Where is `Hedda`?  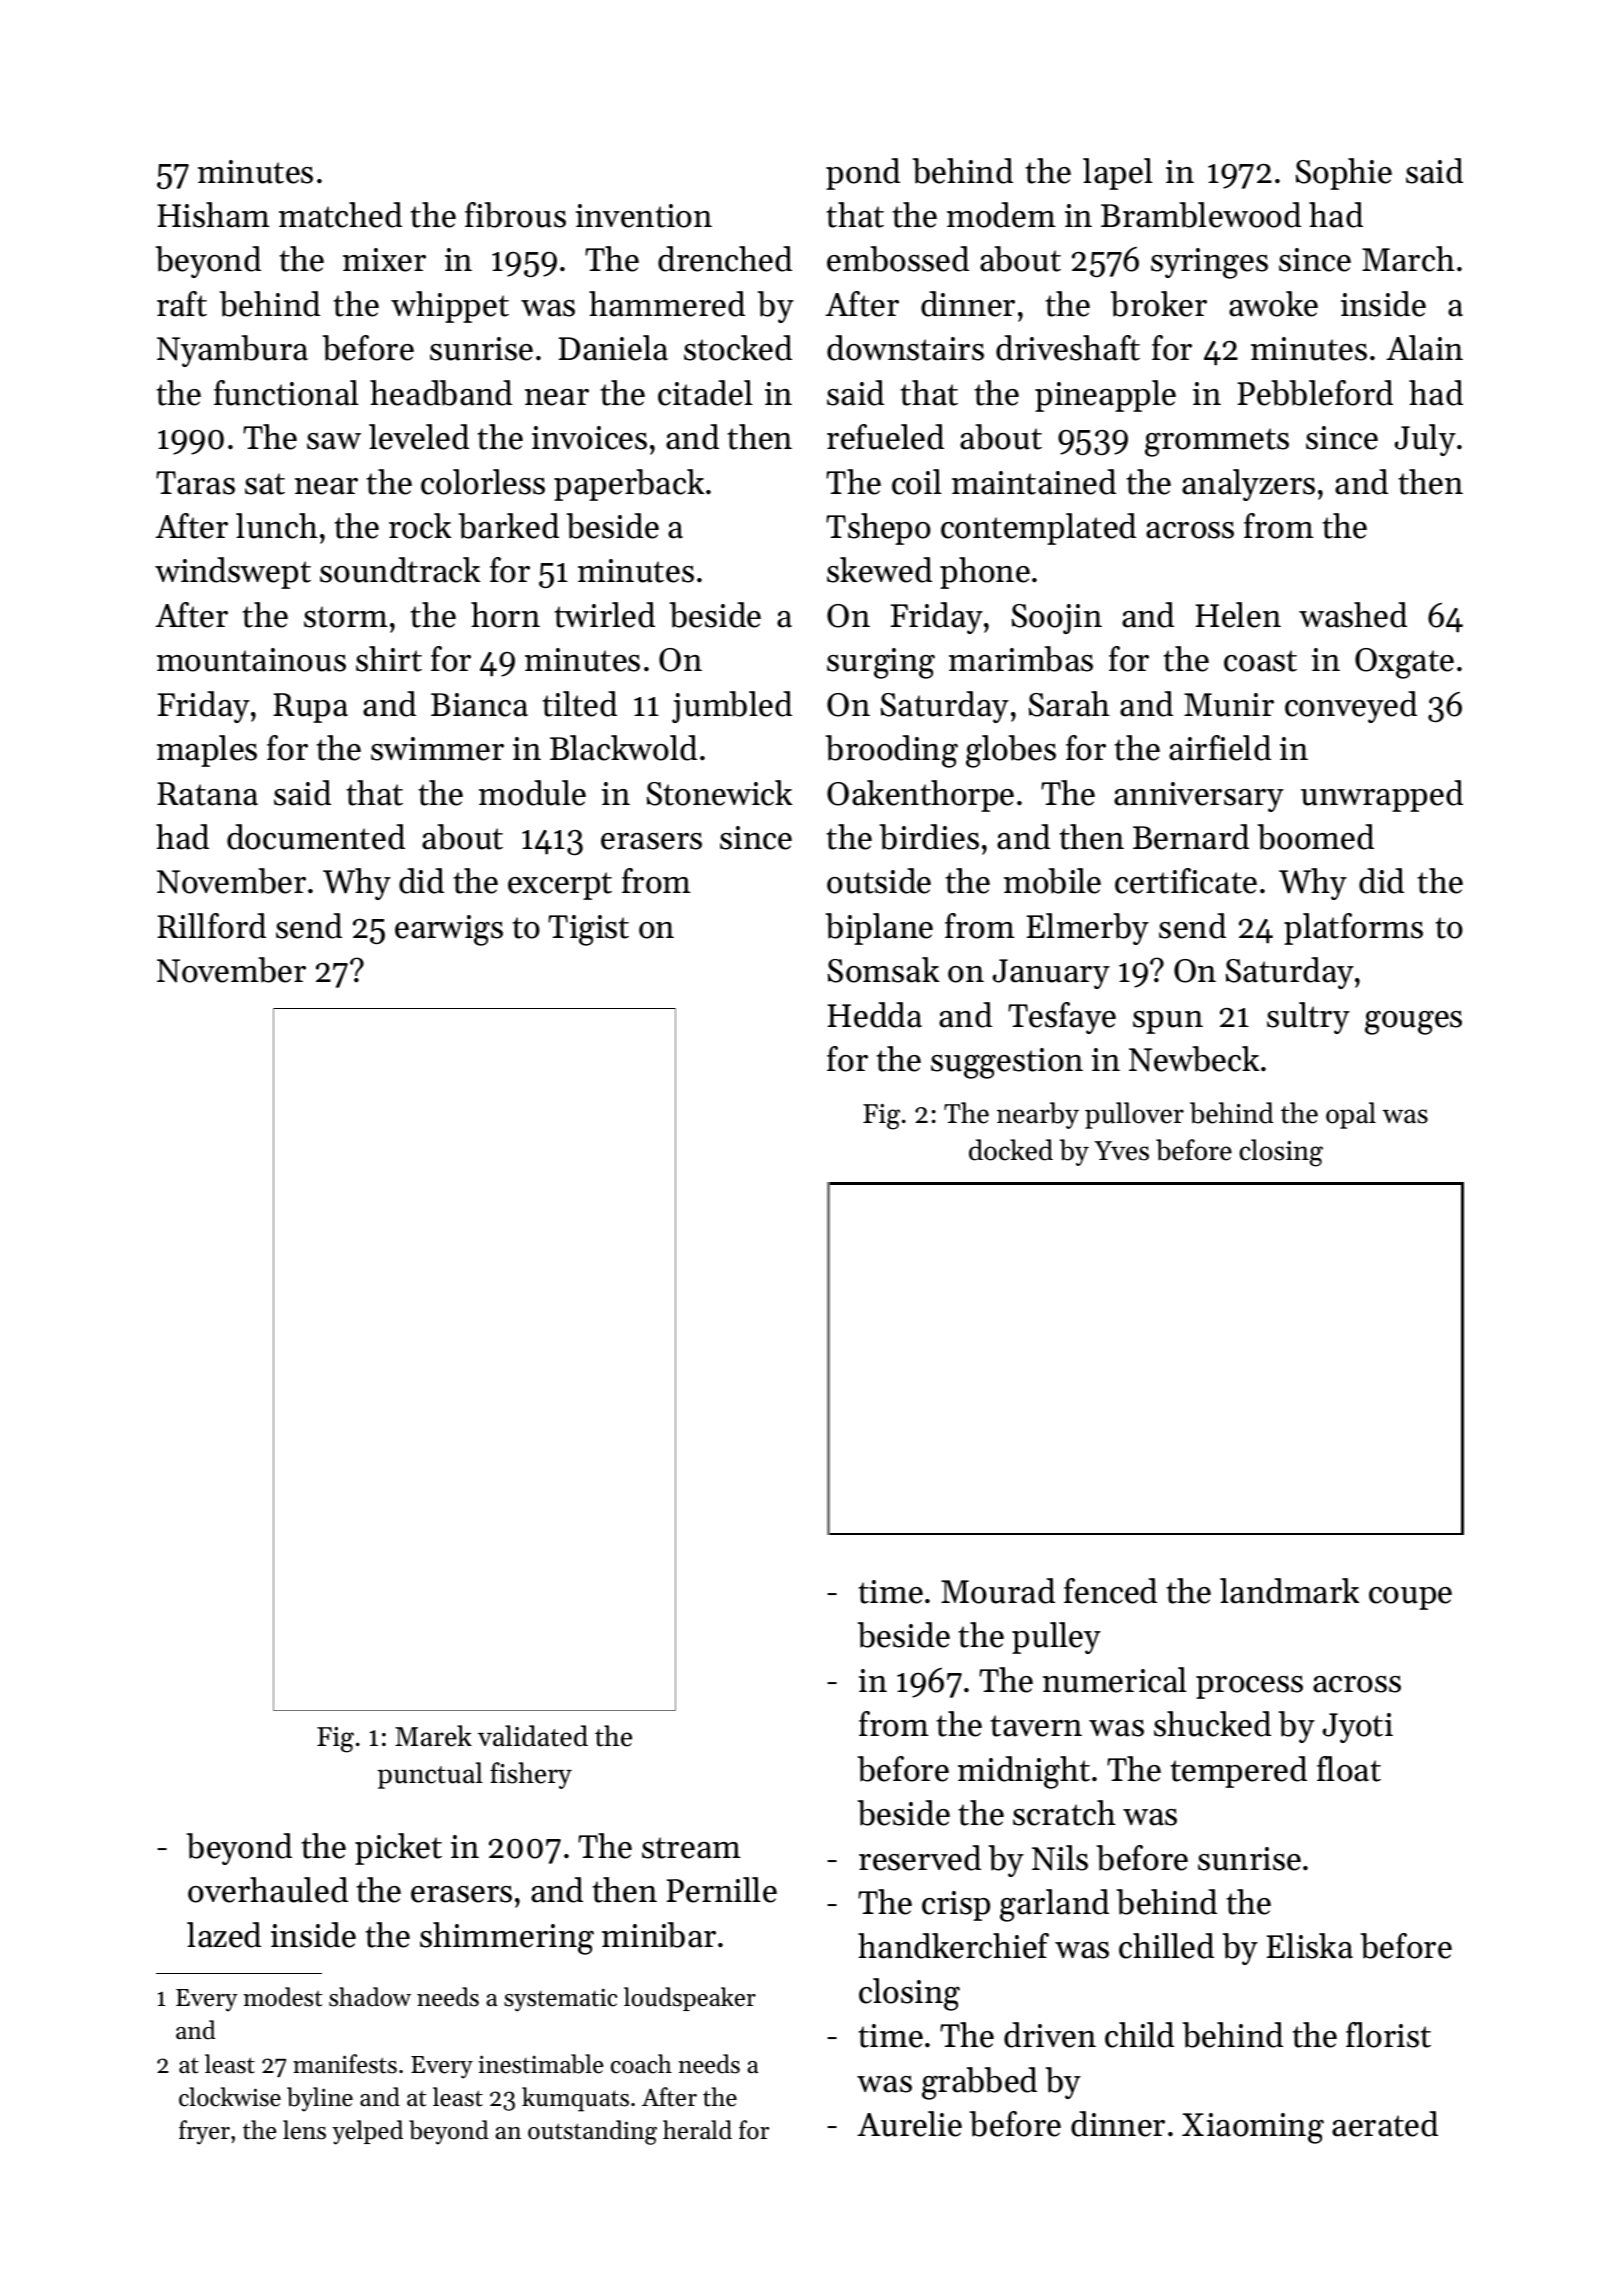 Hedda is located at coordinates (874, 1015).
